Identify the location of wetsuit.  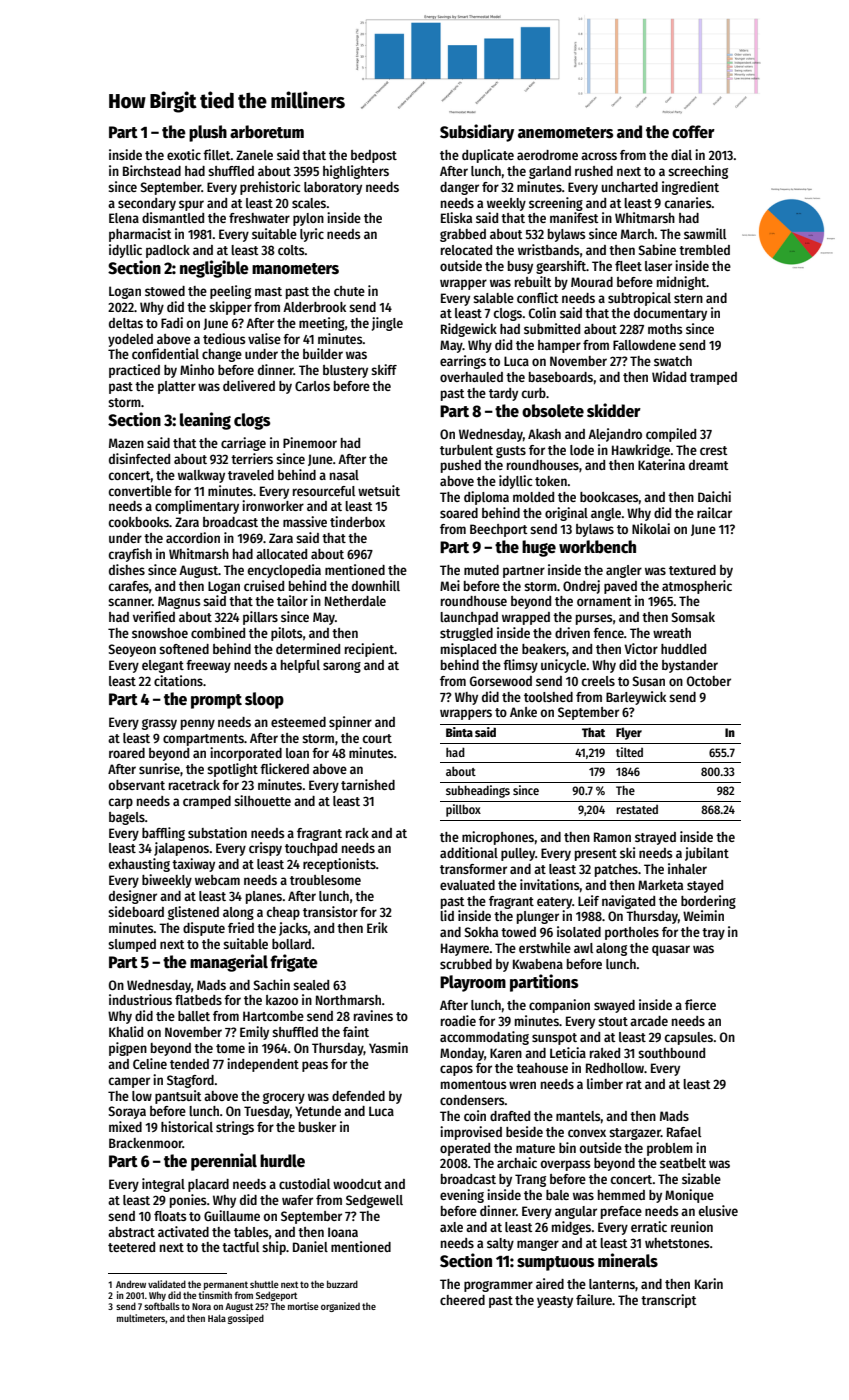
(379, 490).
